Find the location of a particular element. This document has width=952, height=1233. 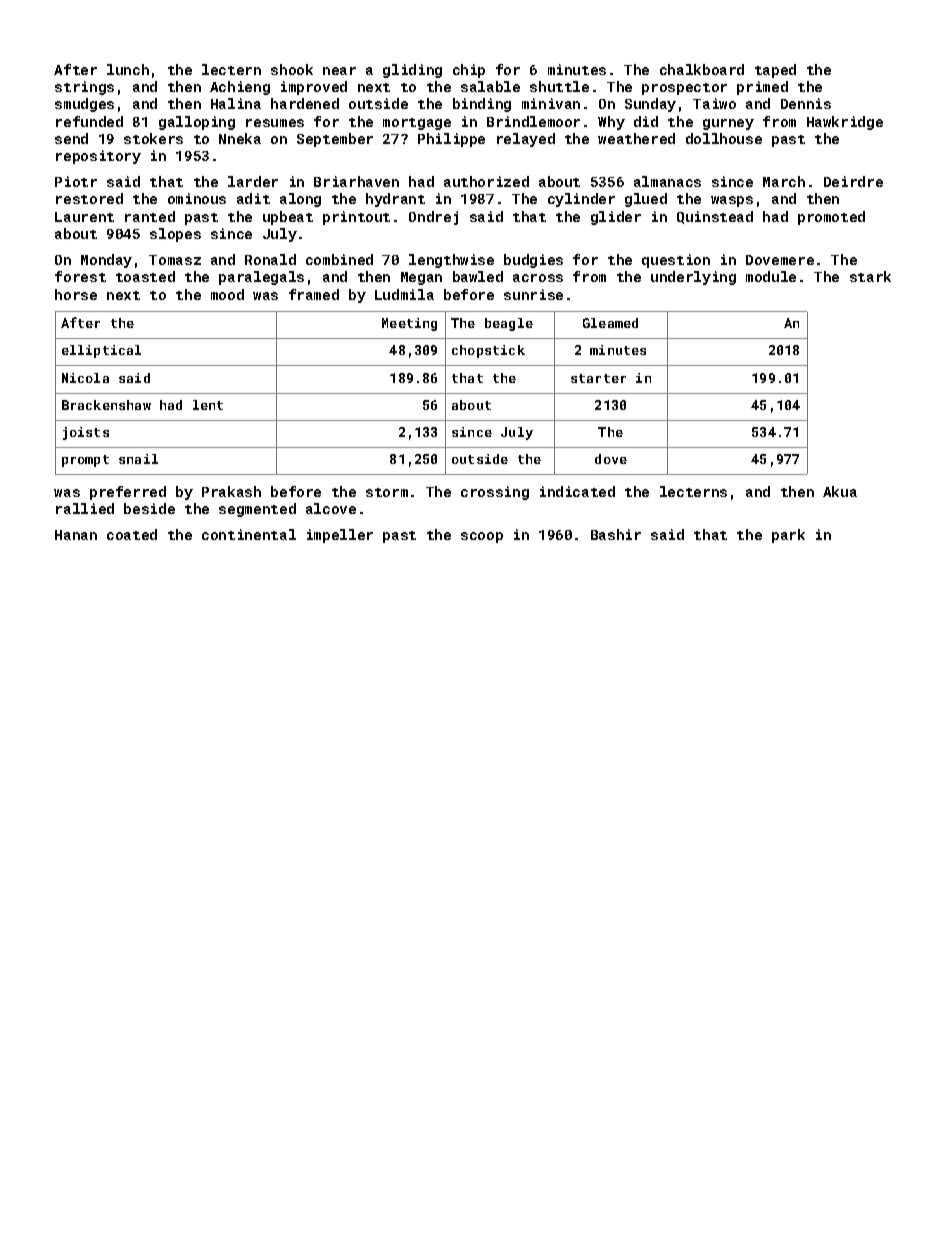

joists is located at coordinates (86, 433).
